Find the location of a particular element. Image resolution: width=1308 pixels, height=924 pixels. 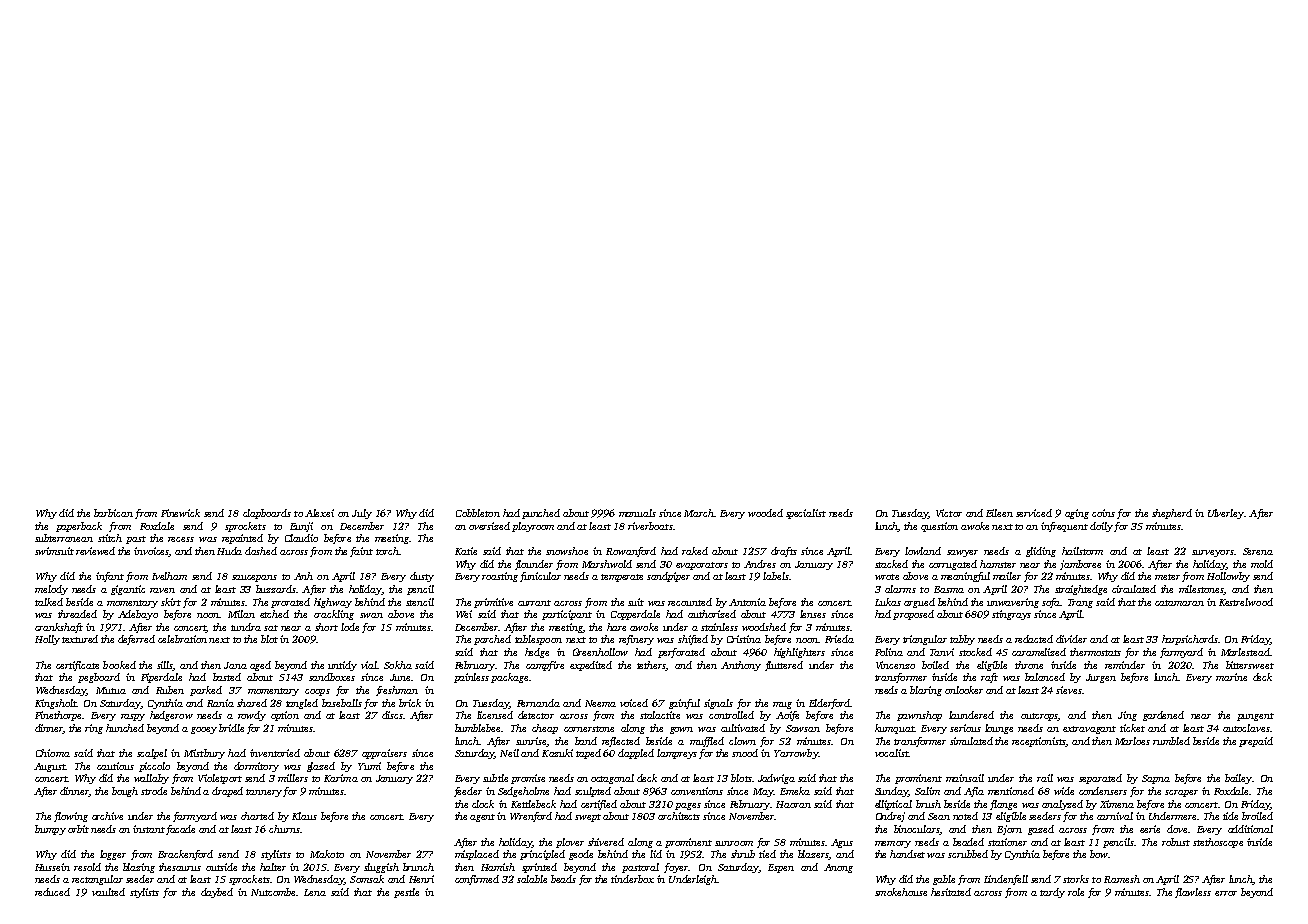

appraisers is located at coordinates (384, 754).
